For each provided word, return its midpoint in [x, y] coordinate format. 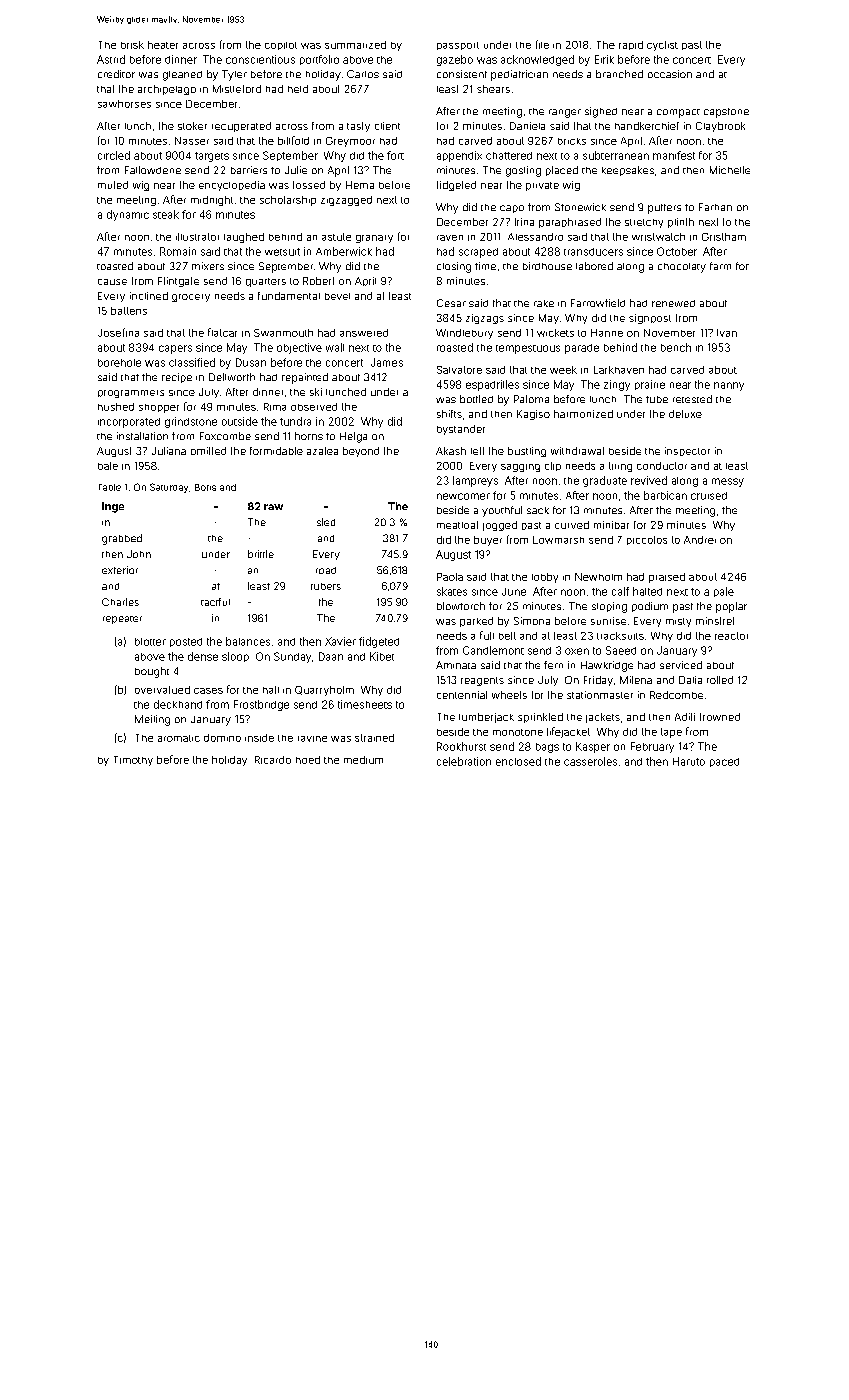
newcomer [463, 496]
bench [676, 347]
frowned [720, 717]
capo [512, 209]
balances [248, 641]
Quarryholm [324, 691]
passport [458, 46]
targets [212, 157]
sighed [601, 112]
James [387, 362]
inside [259, 738]
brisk [132, 45]
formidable [276, 451]
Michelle [730, 170]
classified [192, 362]
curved [572, 525]
